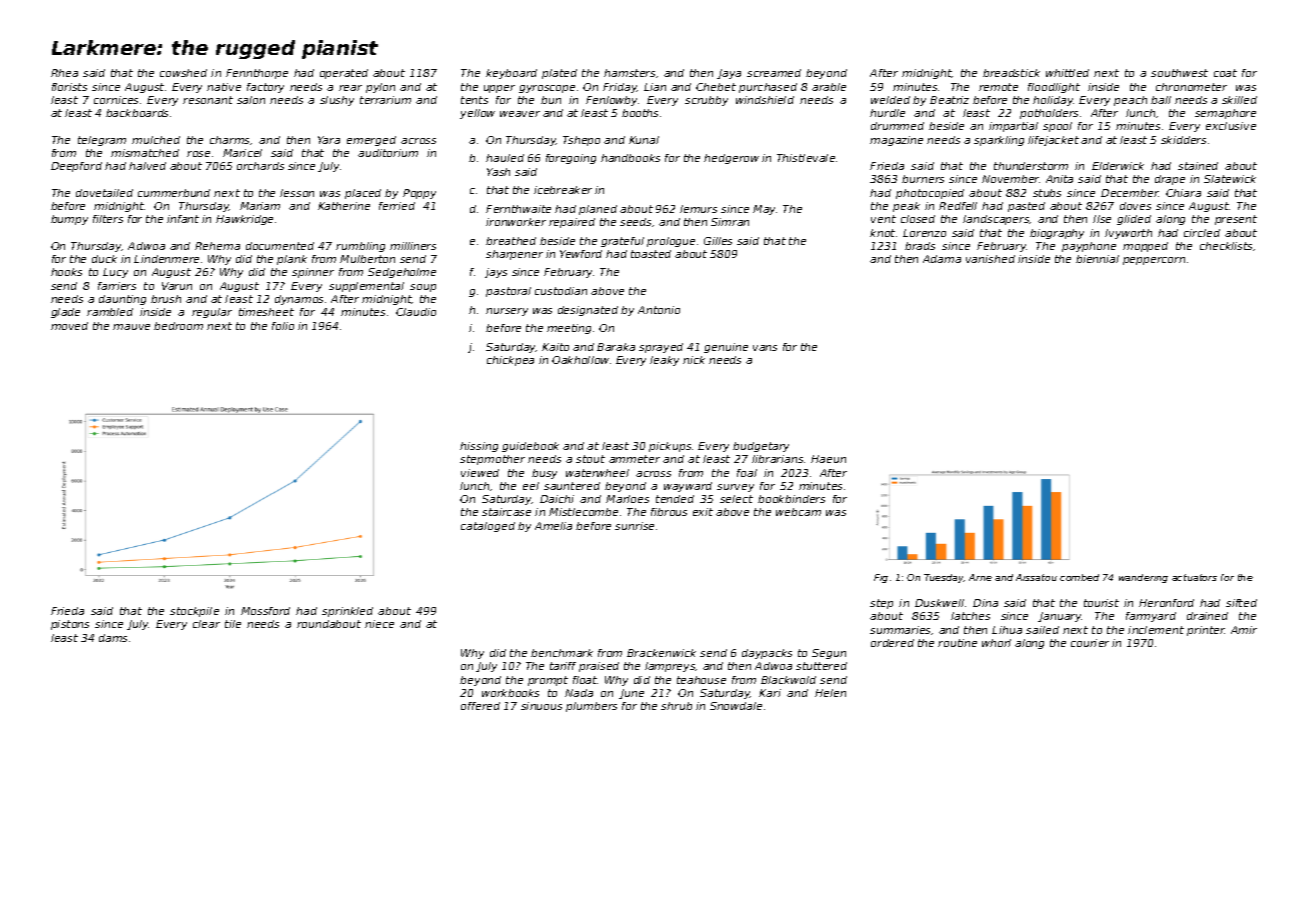  What do you see at coordinates (113, 638) in the screenshot?
I see `dams` at bounding box center [113, 638].
